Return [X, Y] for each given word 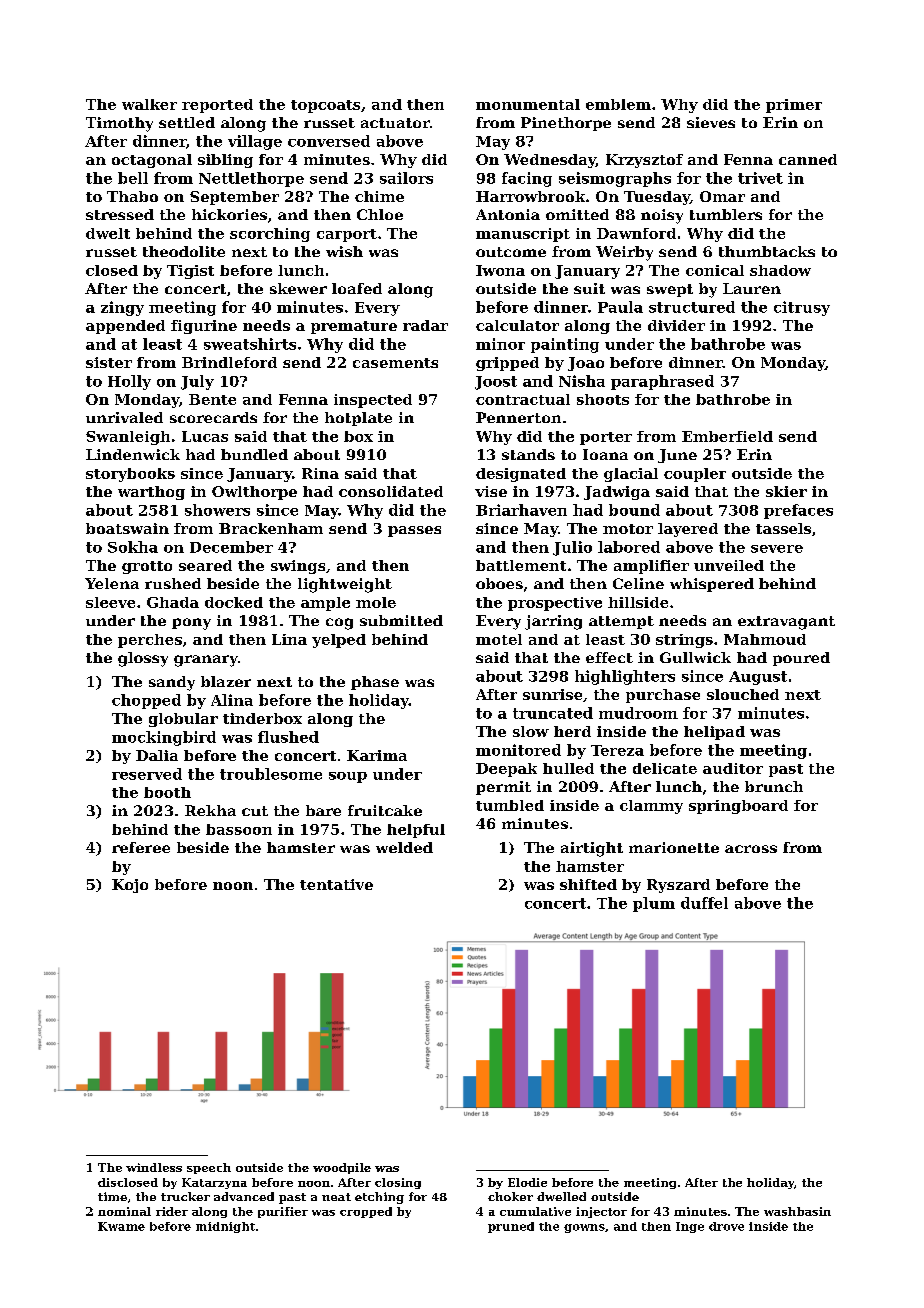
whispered [712, 585]
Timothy [119, 124]
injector [601, 1212]
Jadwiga [617, 493]
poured [801, 659]
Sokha [133, 547]
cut [255, 811]
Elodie [527, 1182]
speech [209, 1168]
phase [375, 683]
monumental [528, 104]
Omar [722, 196]
